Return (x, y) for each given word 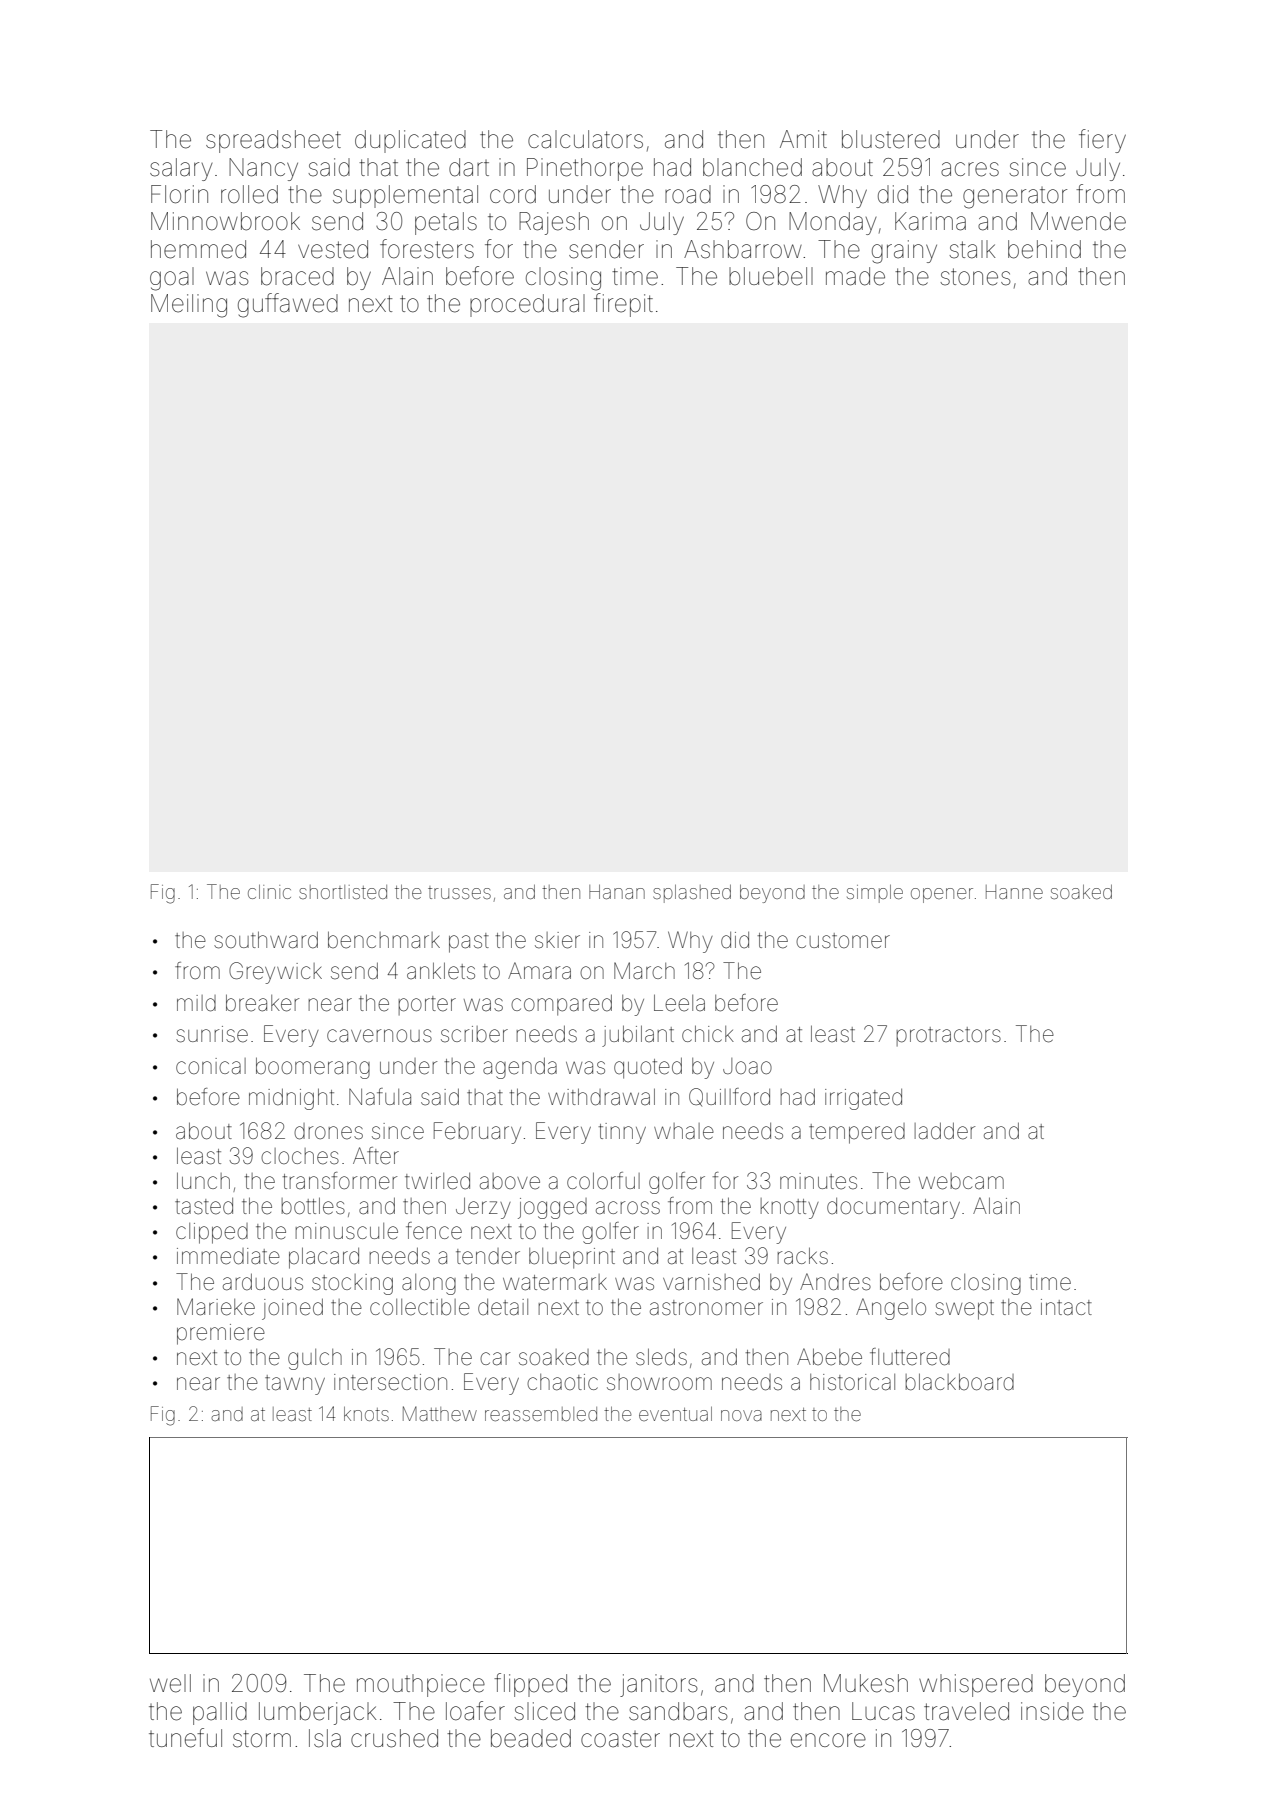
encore (828, 1740)
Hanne (1014, 892)
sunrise (212, 1034)
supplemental (405, 196)
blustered (891, 139)
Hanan (617, 892)
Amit (803, 139)
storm (262, 1739)
